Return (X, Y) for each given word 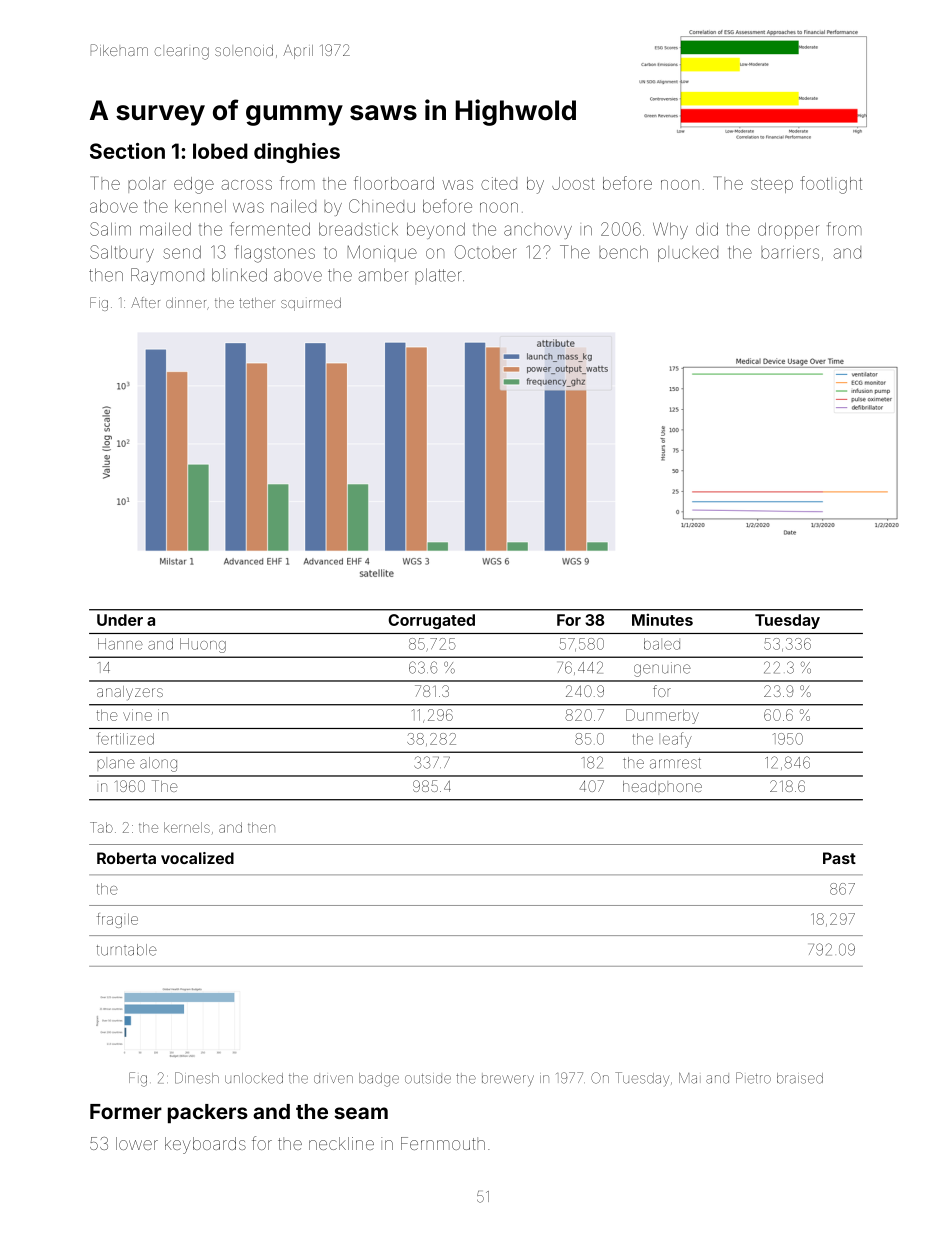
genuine (662, 669)
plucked (688, 254)
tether (257, 303)
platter (438, 276)
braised (800, 1078)
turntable (127, 950)
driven (333, 1079)
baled (662, 644)
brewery (508, 1080)
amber (383, 275)
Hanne (120, 644)
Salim (110, 229)
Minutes (662, 619)
